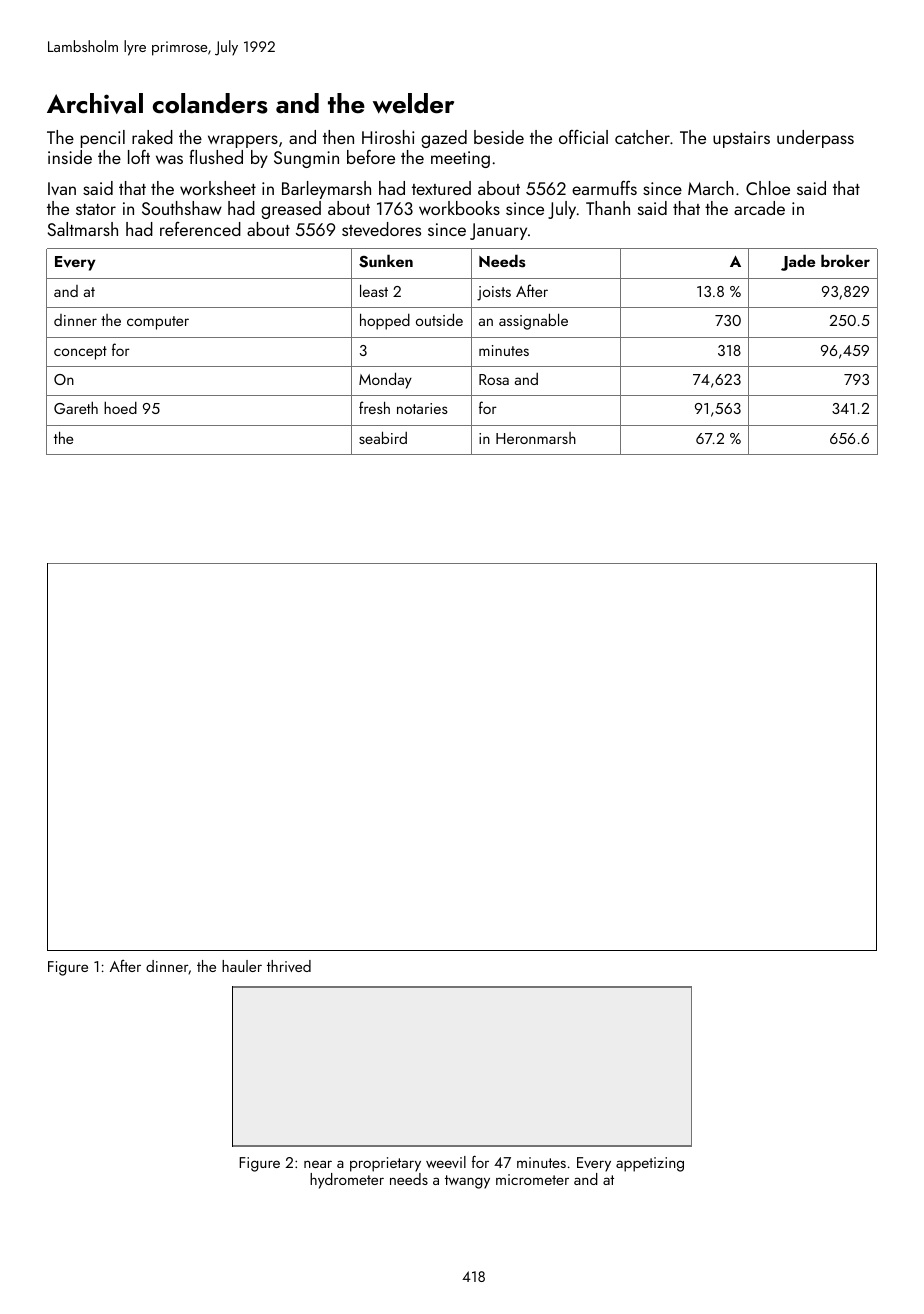  What do you see at coordinates (383, 437) in the document?
I see `seabird` at bounding box center [383, 437].
